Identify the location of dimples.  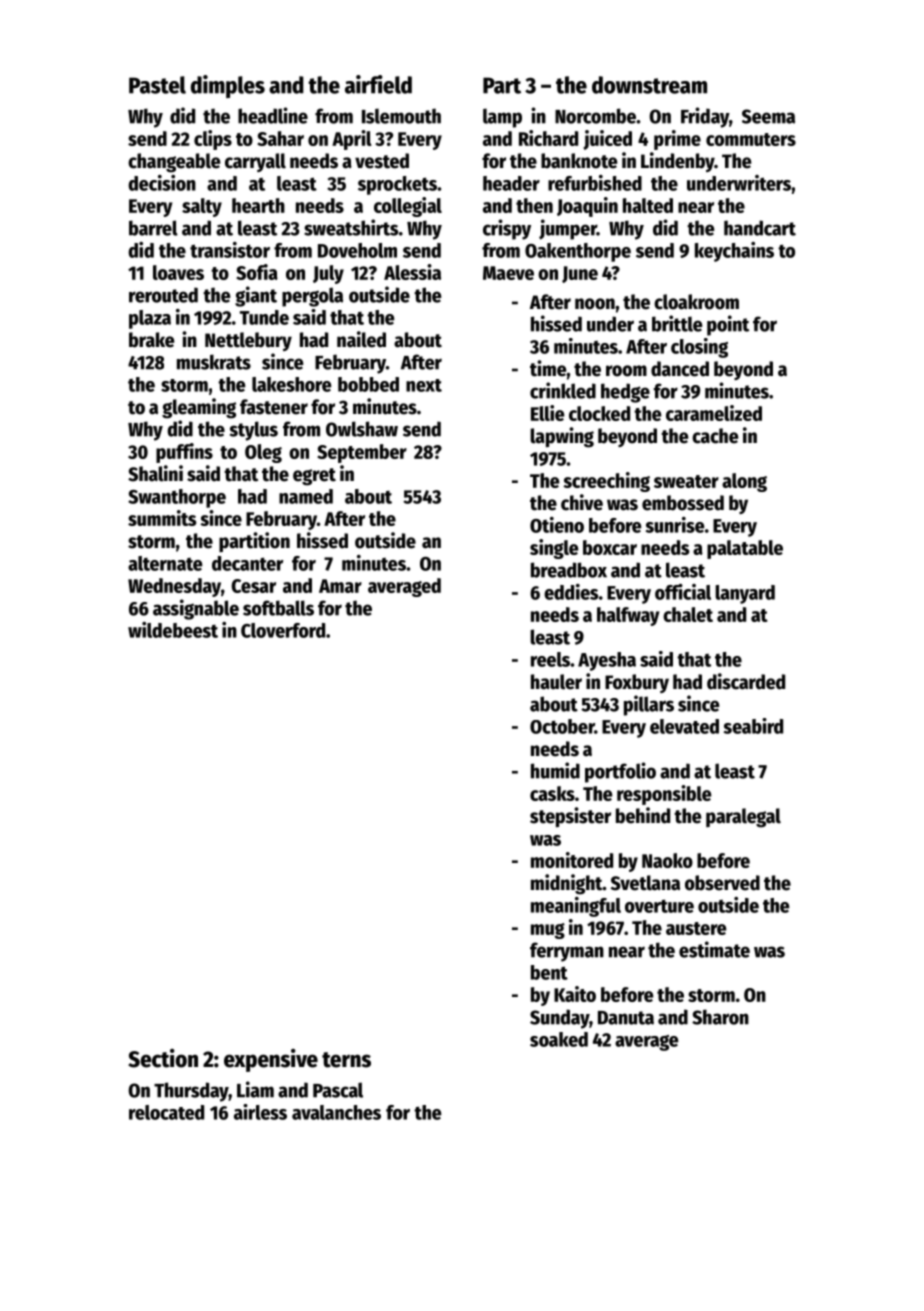
(228, 86).
